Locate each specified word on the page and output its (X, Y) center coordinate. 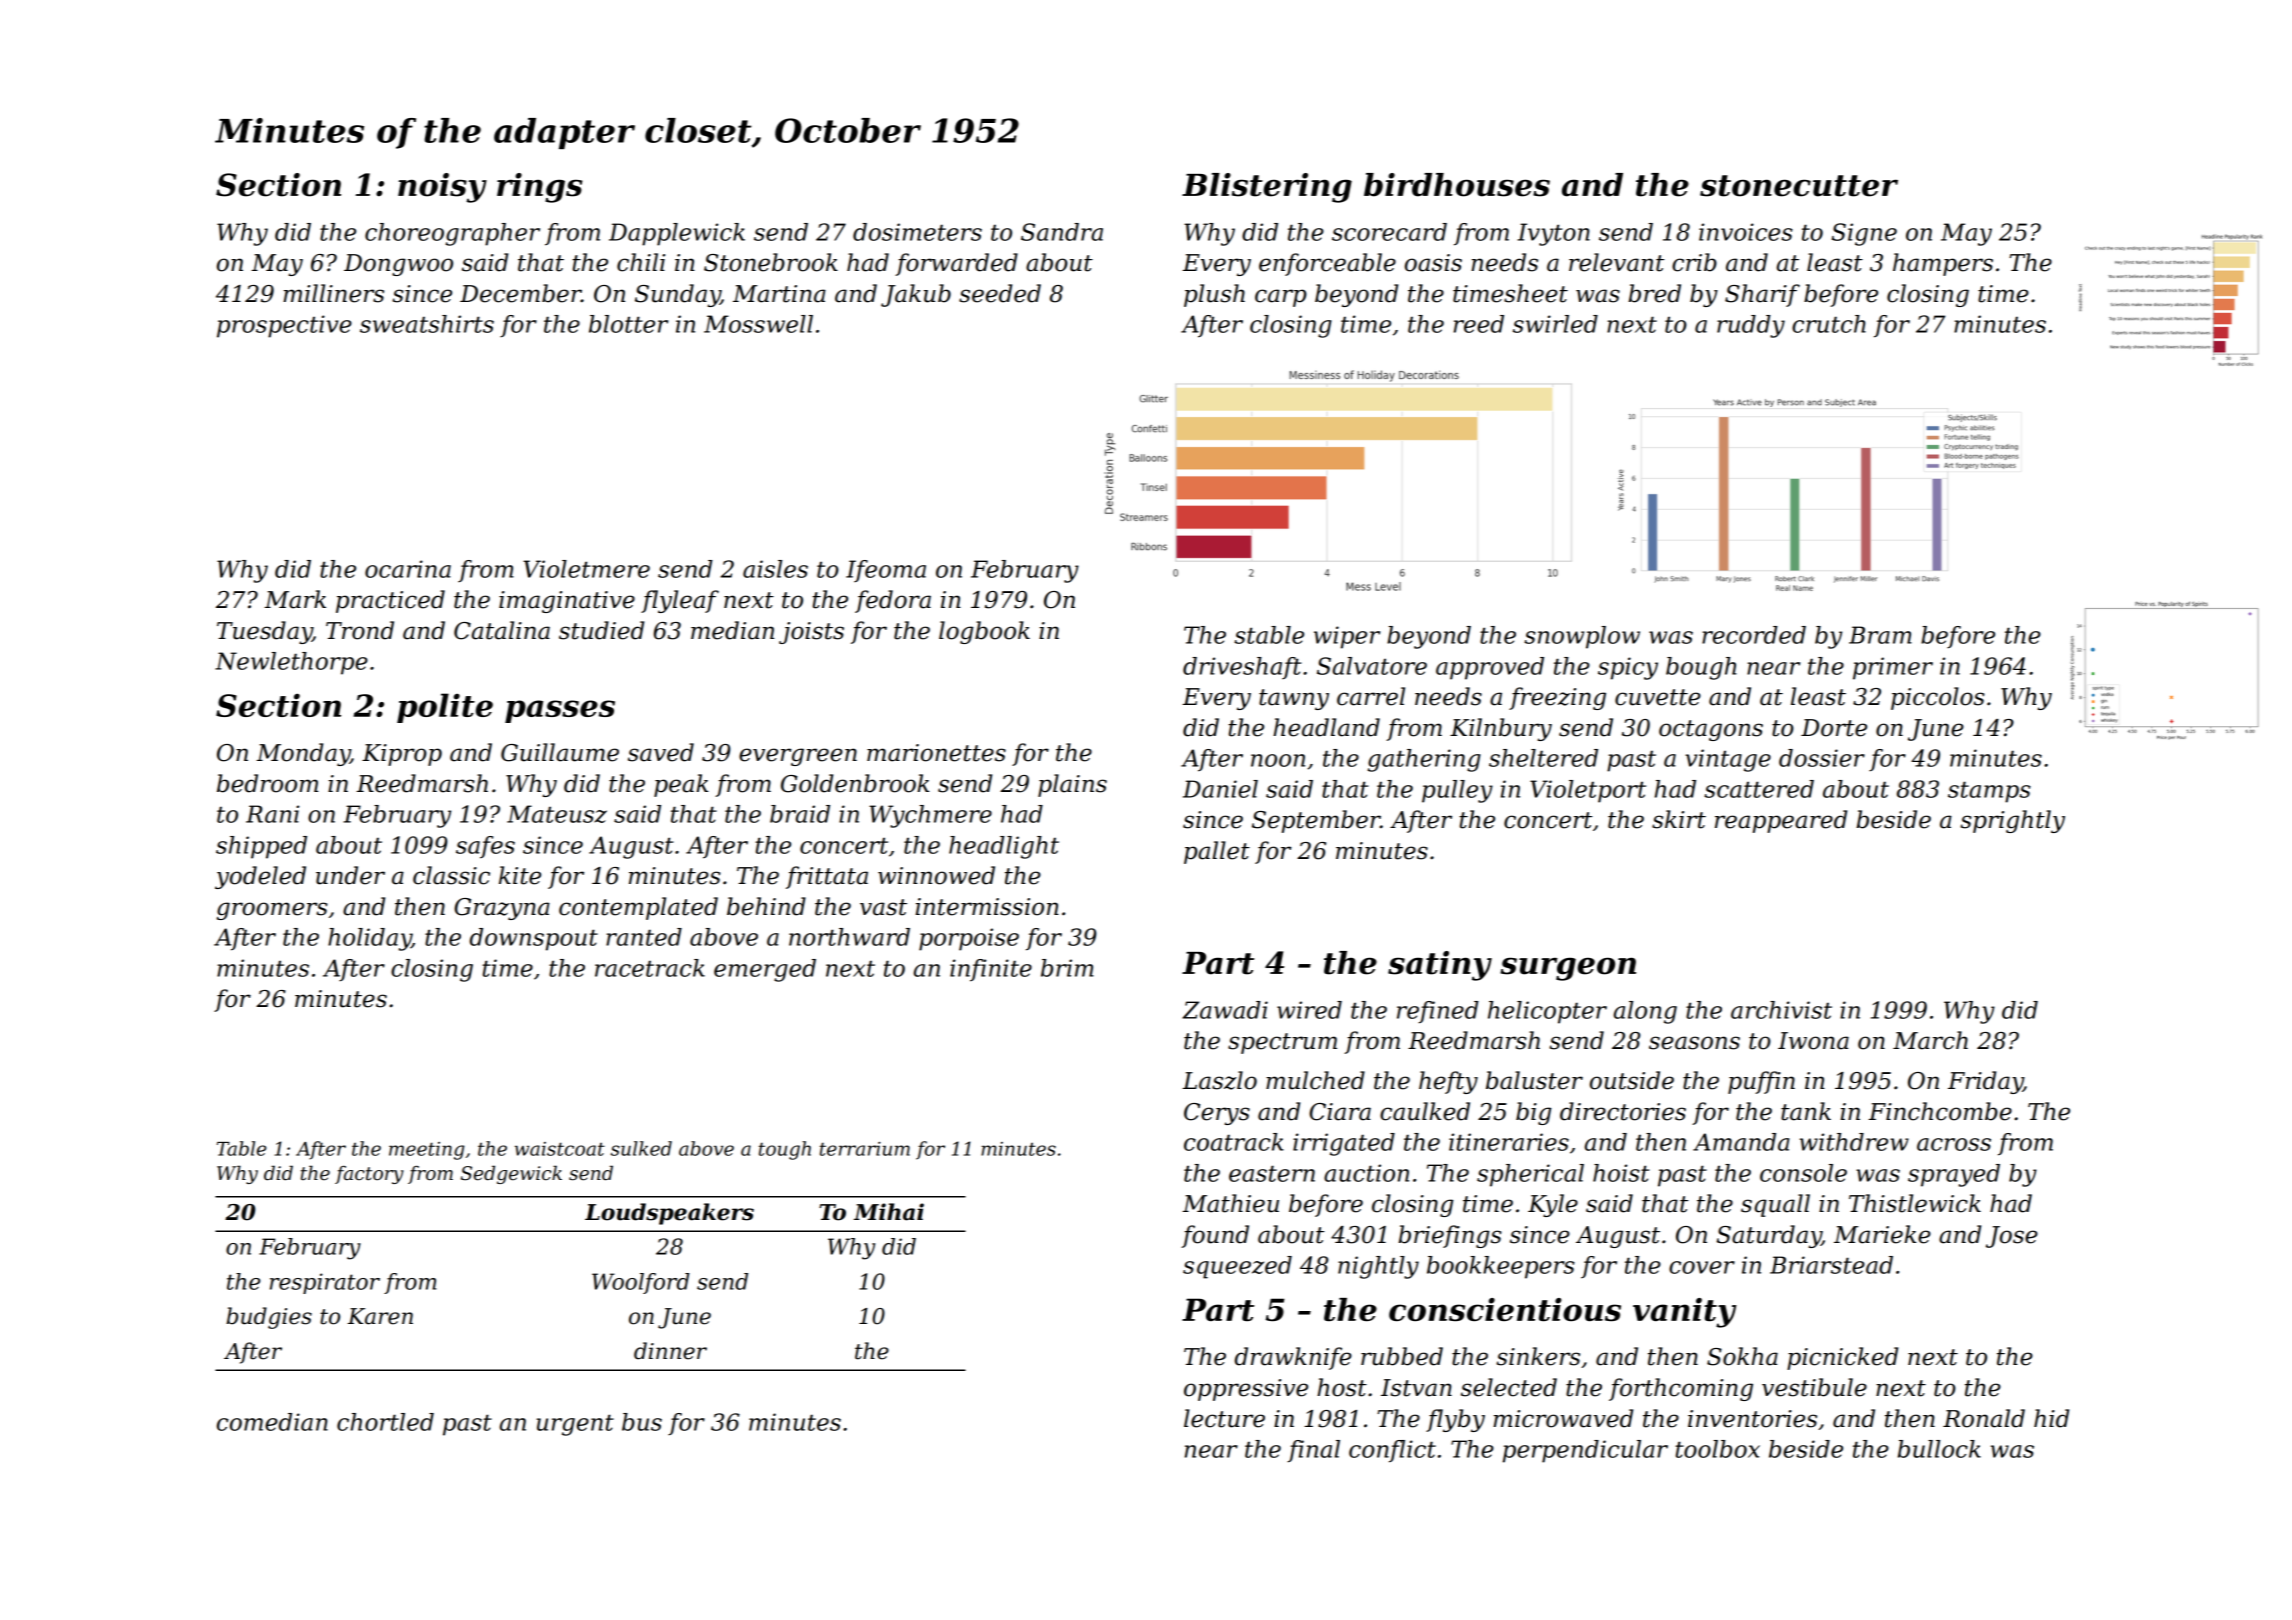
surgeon (1568, 969)
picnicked (1842, 1358)
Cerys (1217, 1114)
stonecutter (1799, 186)
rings (540, 188)
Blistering (1267, 188)
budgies (269, 1318)
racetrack (650, 968)
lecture (1224, 1418)
